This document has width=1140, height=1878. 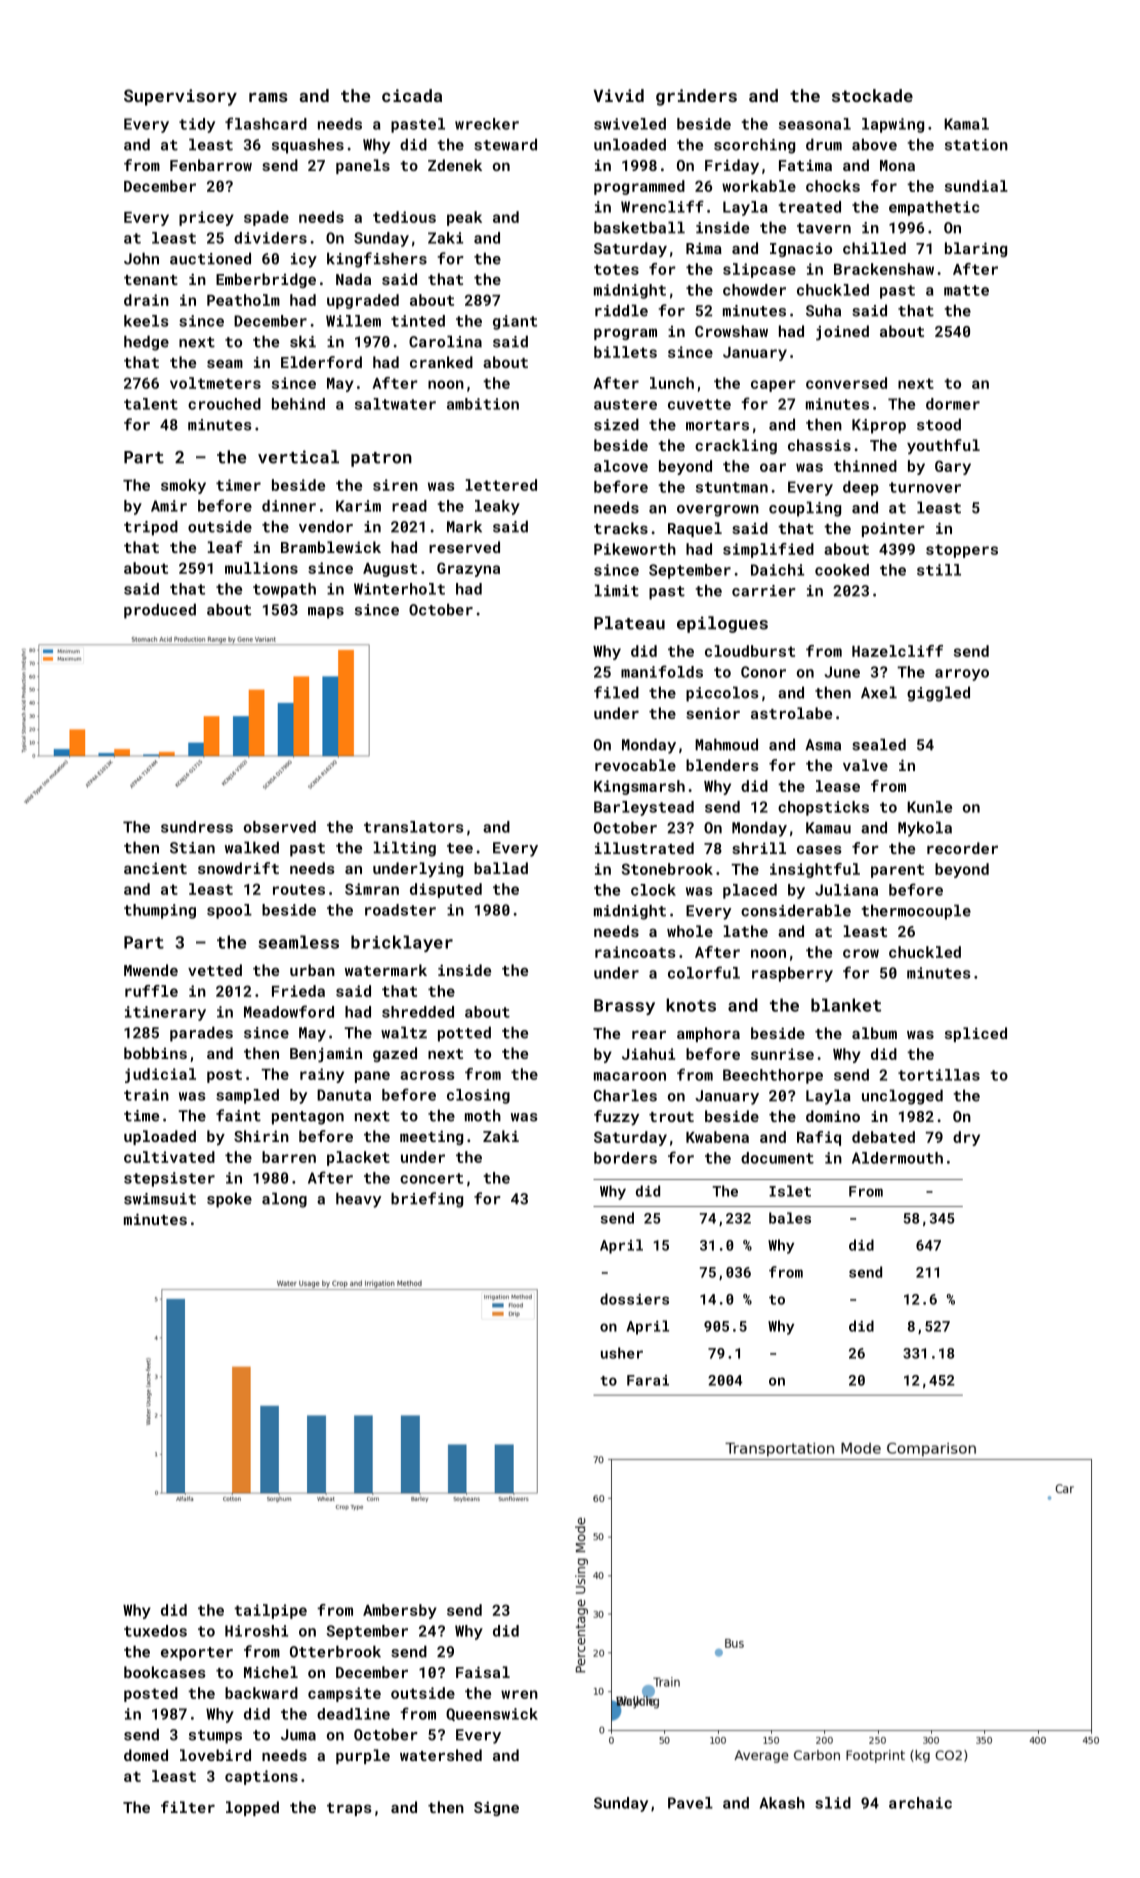 What do you see at coordinates (358, 1158) in the document?
I see `placket` at bounding box center [358, 1158].
